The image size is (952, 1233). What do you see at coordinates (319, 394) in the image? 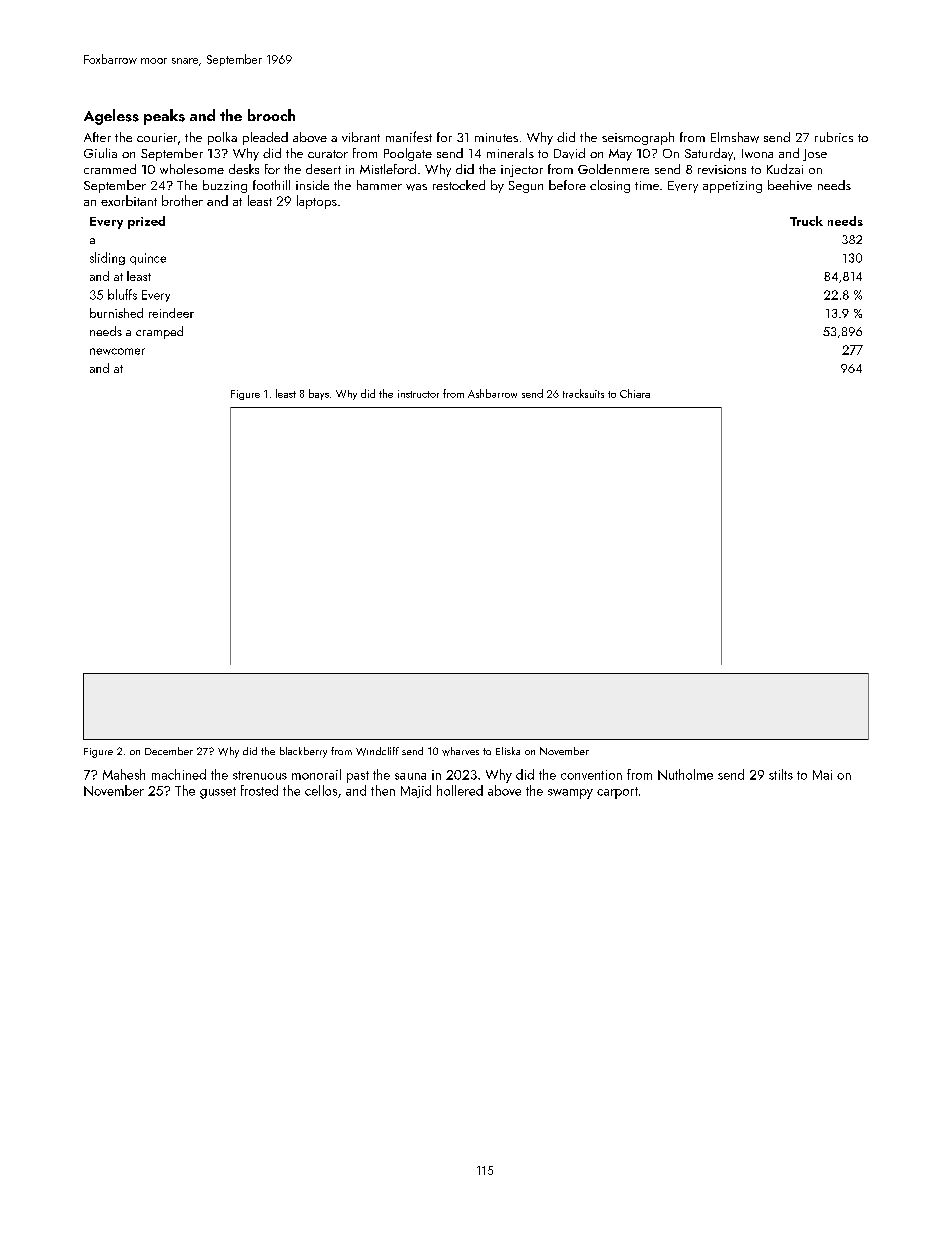
I see `bays` at bounding box center [319, 394].
